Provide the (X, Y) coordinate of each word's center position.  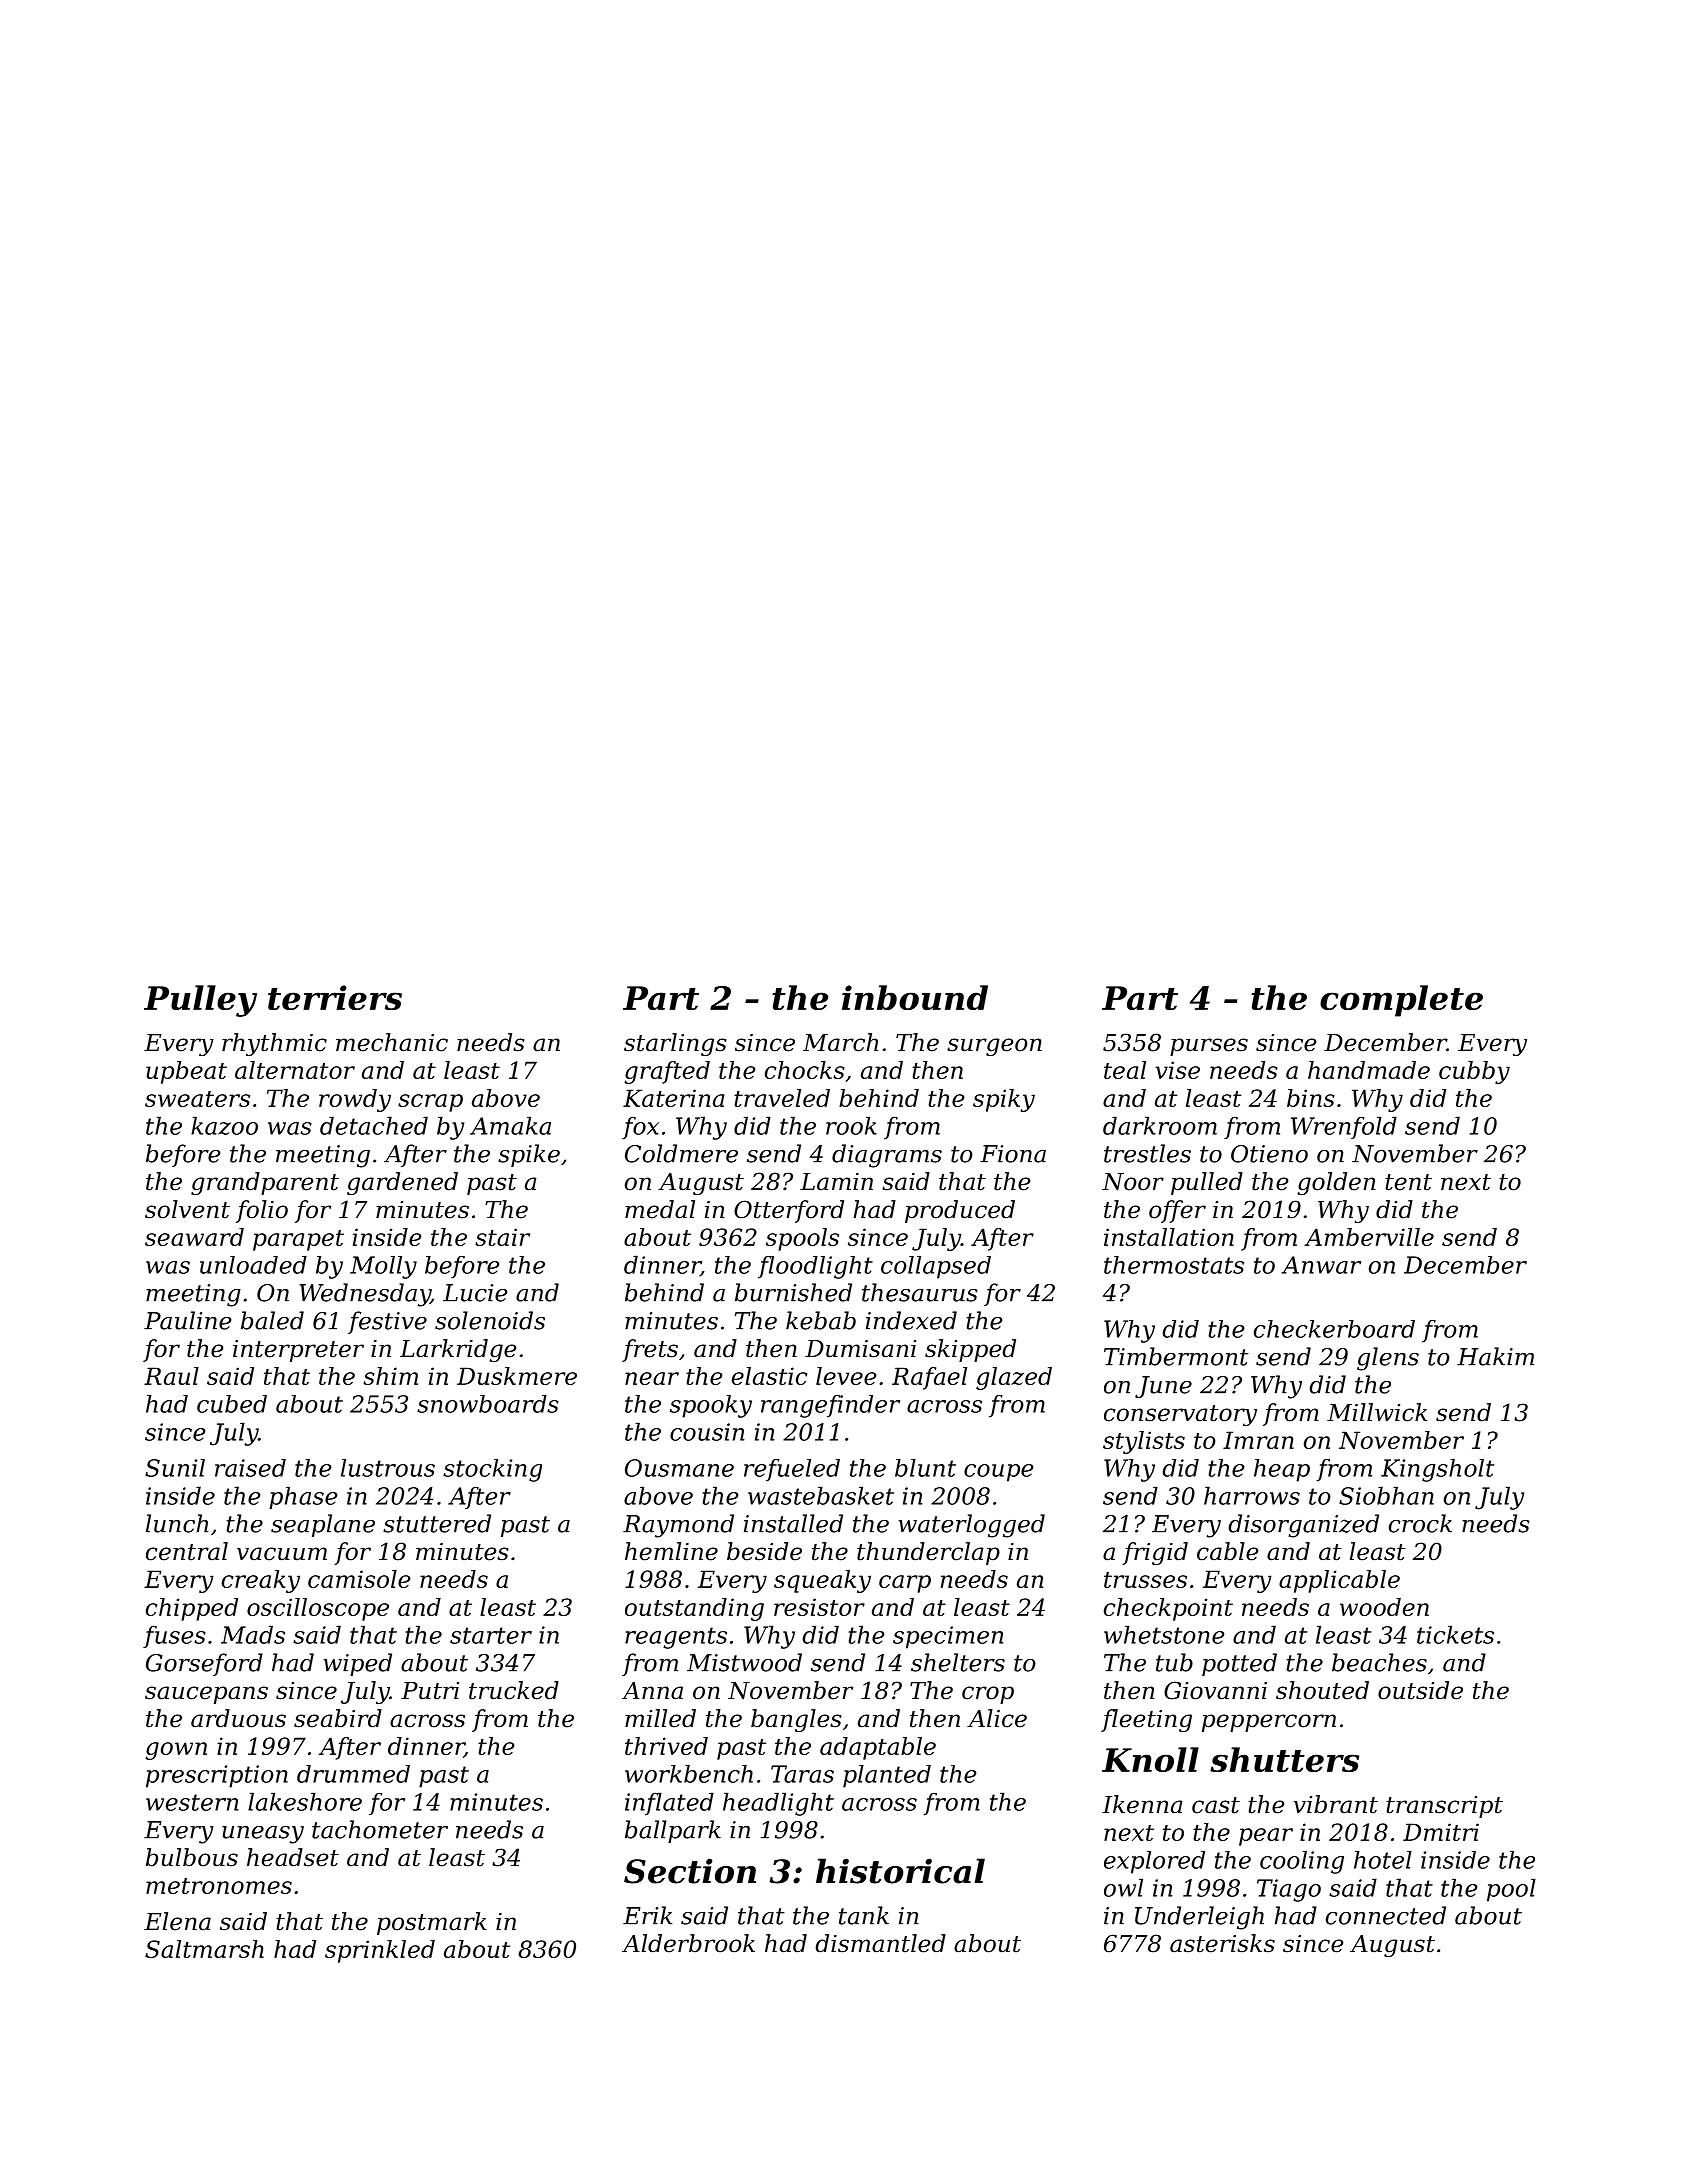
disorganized (1304, 1526)
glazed (1014, 1378)
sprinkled (380, 1951)
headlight (778, 1804)
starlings (675, 1044)
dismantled (880, 1943)
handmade (1369, 1070)
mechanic (392, 1042)
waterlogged (971, 1526)
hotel (1383, 1860)
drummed (353, 1774)
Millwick (1377, 1412)
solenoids (490, 1320)
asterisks (1222, 1943)
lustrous (388, 1468)
